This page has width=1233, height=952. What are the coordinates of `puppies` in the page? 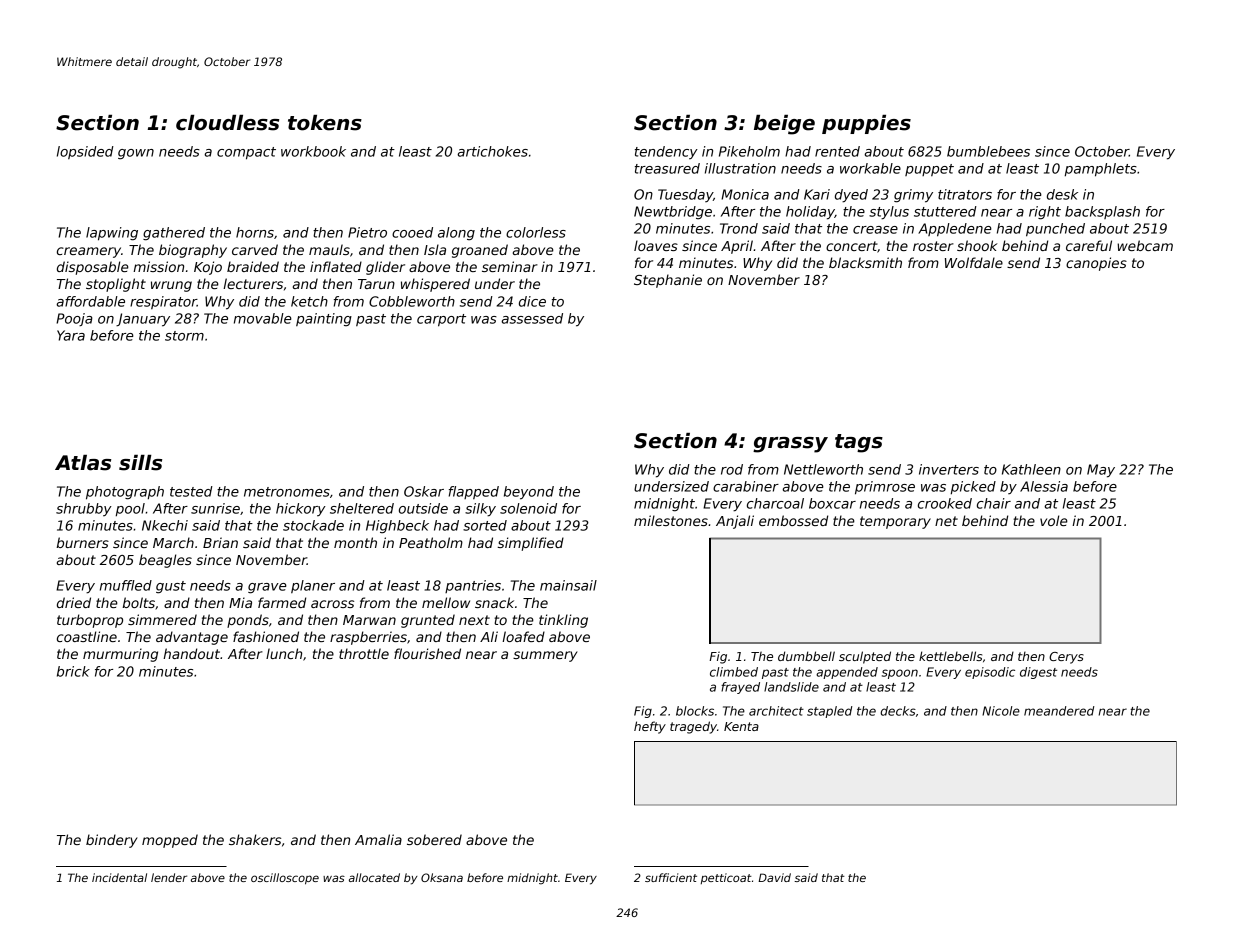 It's located at (866, 124).
